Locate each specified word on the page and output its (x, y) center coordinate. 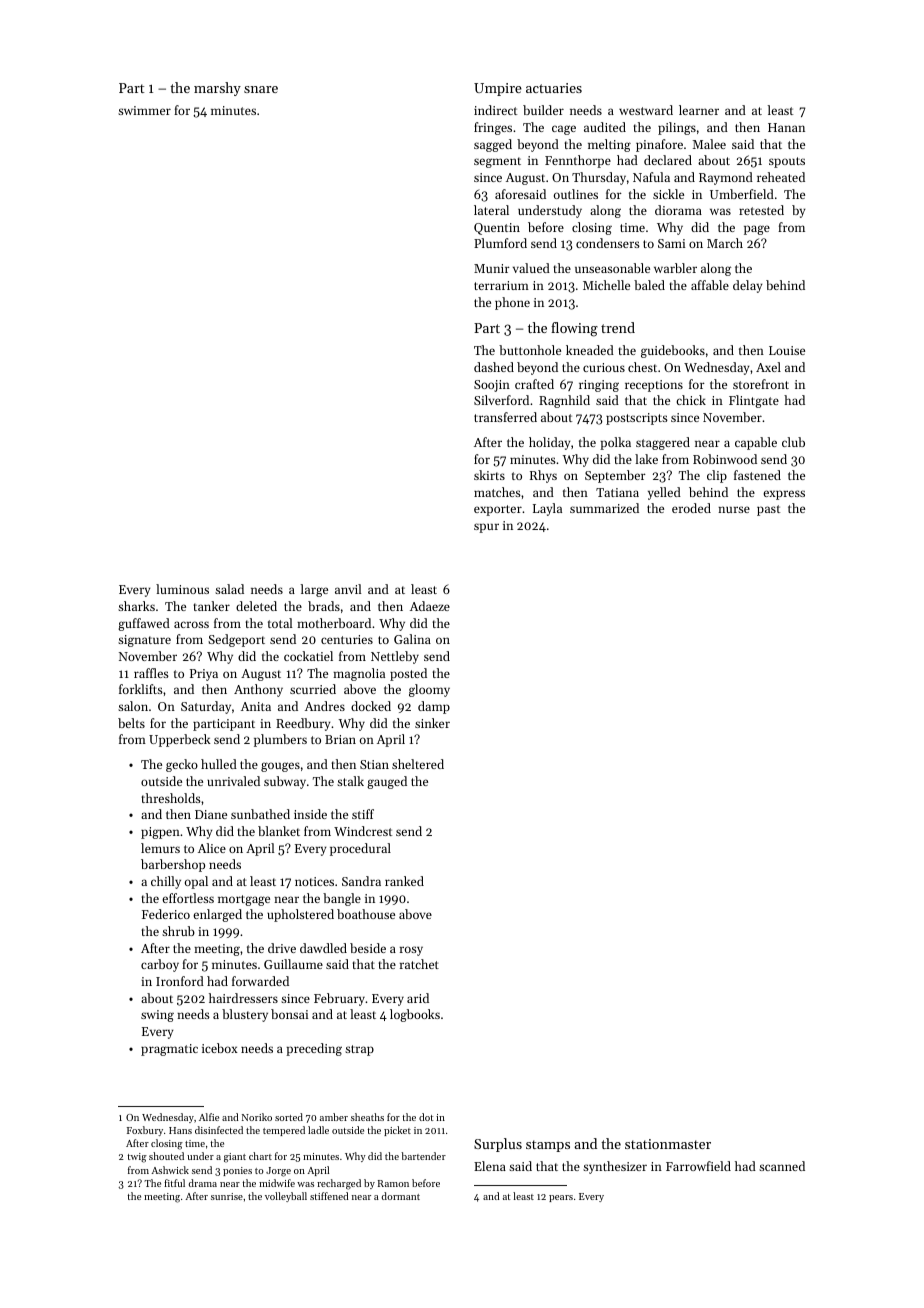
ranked (404, 881)
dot (426, 1117)
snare (261, 89)
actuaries (554, 88)
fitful (174, 1183)
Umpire (498, 89)
